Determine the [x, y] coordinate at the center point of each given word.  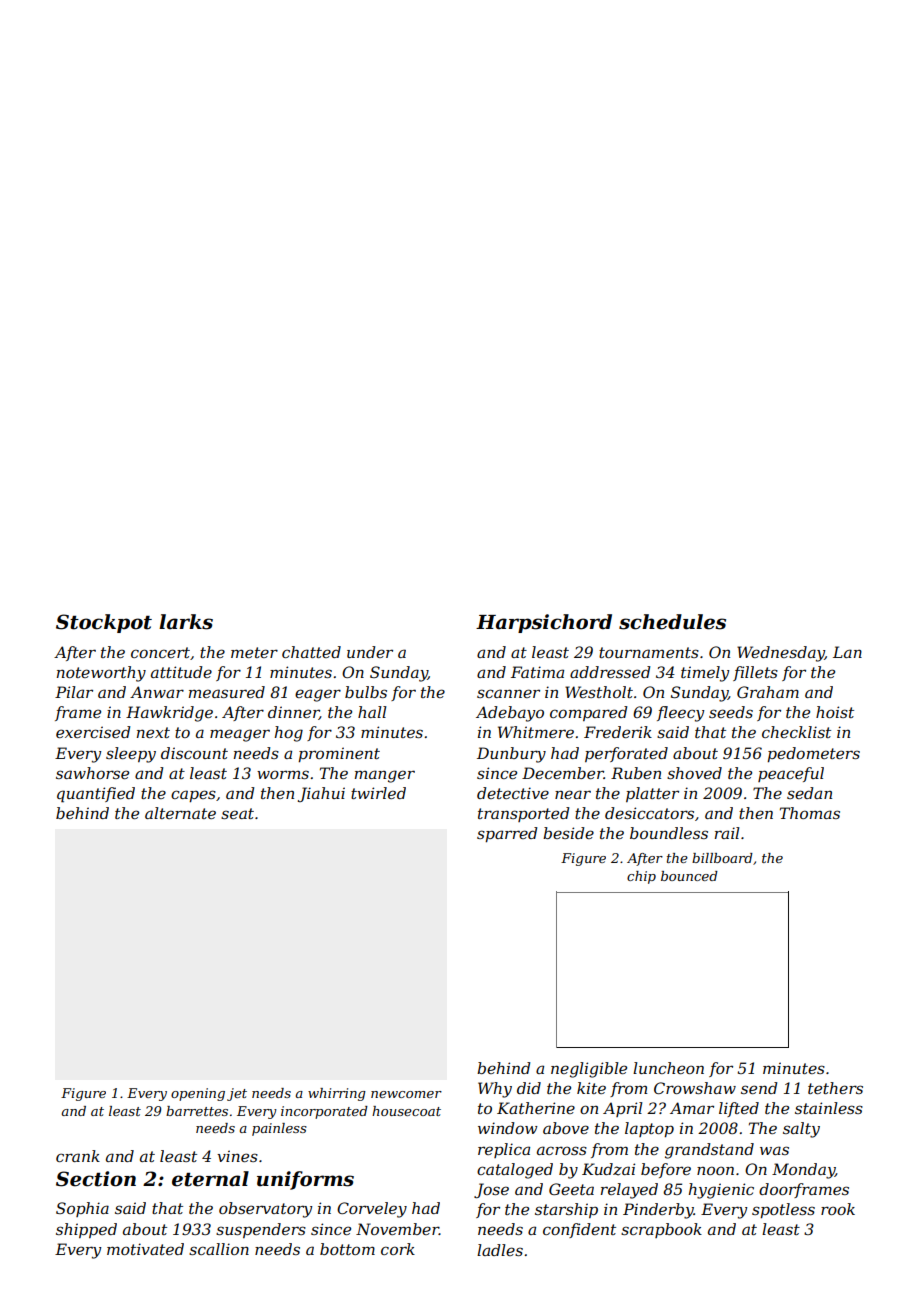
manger [385, 776]
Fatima [537, 672]
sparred [507, 834]
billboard [722, 858]
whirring [337, 1094]
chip [641, 877]
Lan [847, 652]
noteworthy [101, 674]
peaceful [791, 774]
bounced [689, 876]
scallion [219, 1249]
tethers [835, 1088]
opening [198, 1094]
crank [78, 1156]
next [153, 732]
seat [237, 813]
